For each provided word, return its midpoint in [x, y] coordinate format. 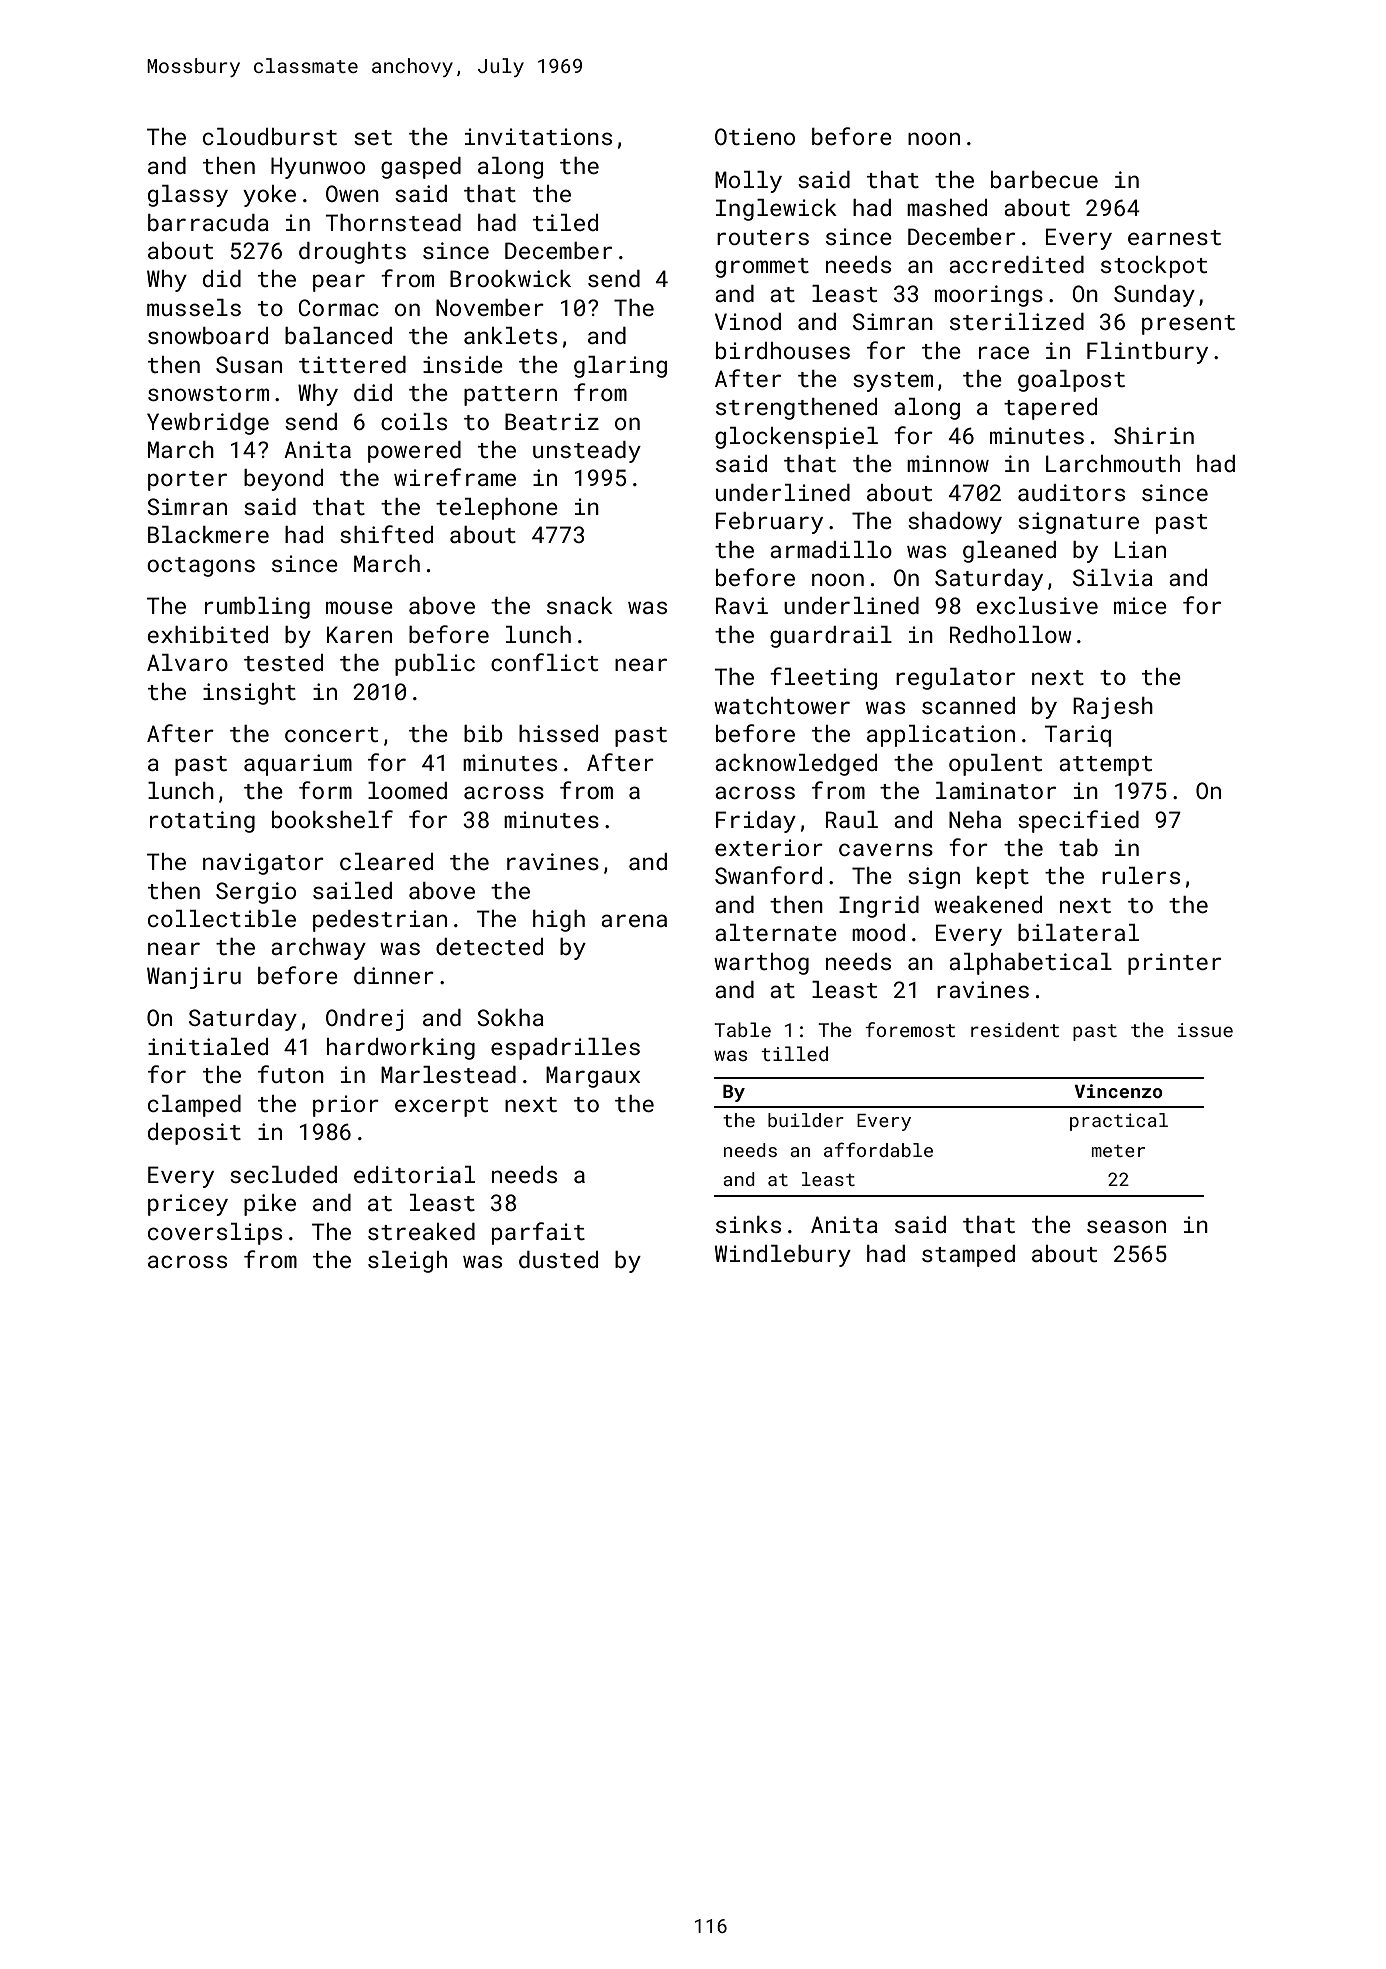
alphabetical [1030, 964]
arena [634, 920]
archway [318, 949]
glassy [188, 196]
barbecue [1044, 179]
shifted [386, 534]
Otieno [755, 136]
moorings [989, 296]
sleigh [407, 1262]
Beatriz [552, 421]
